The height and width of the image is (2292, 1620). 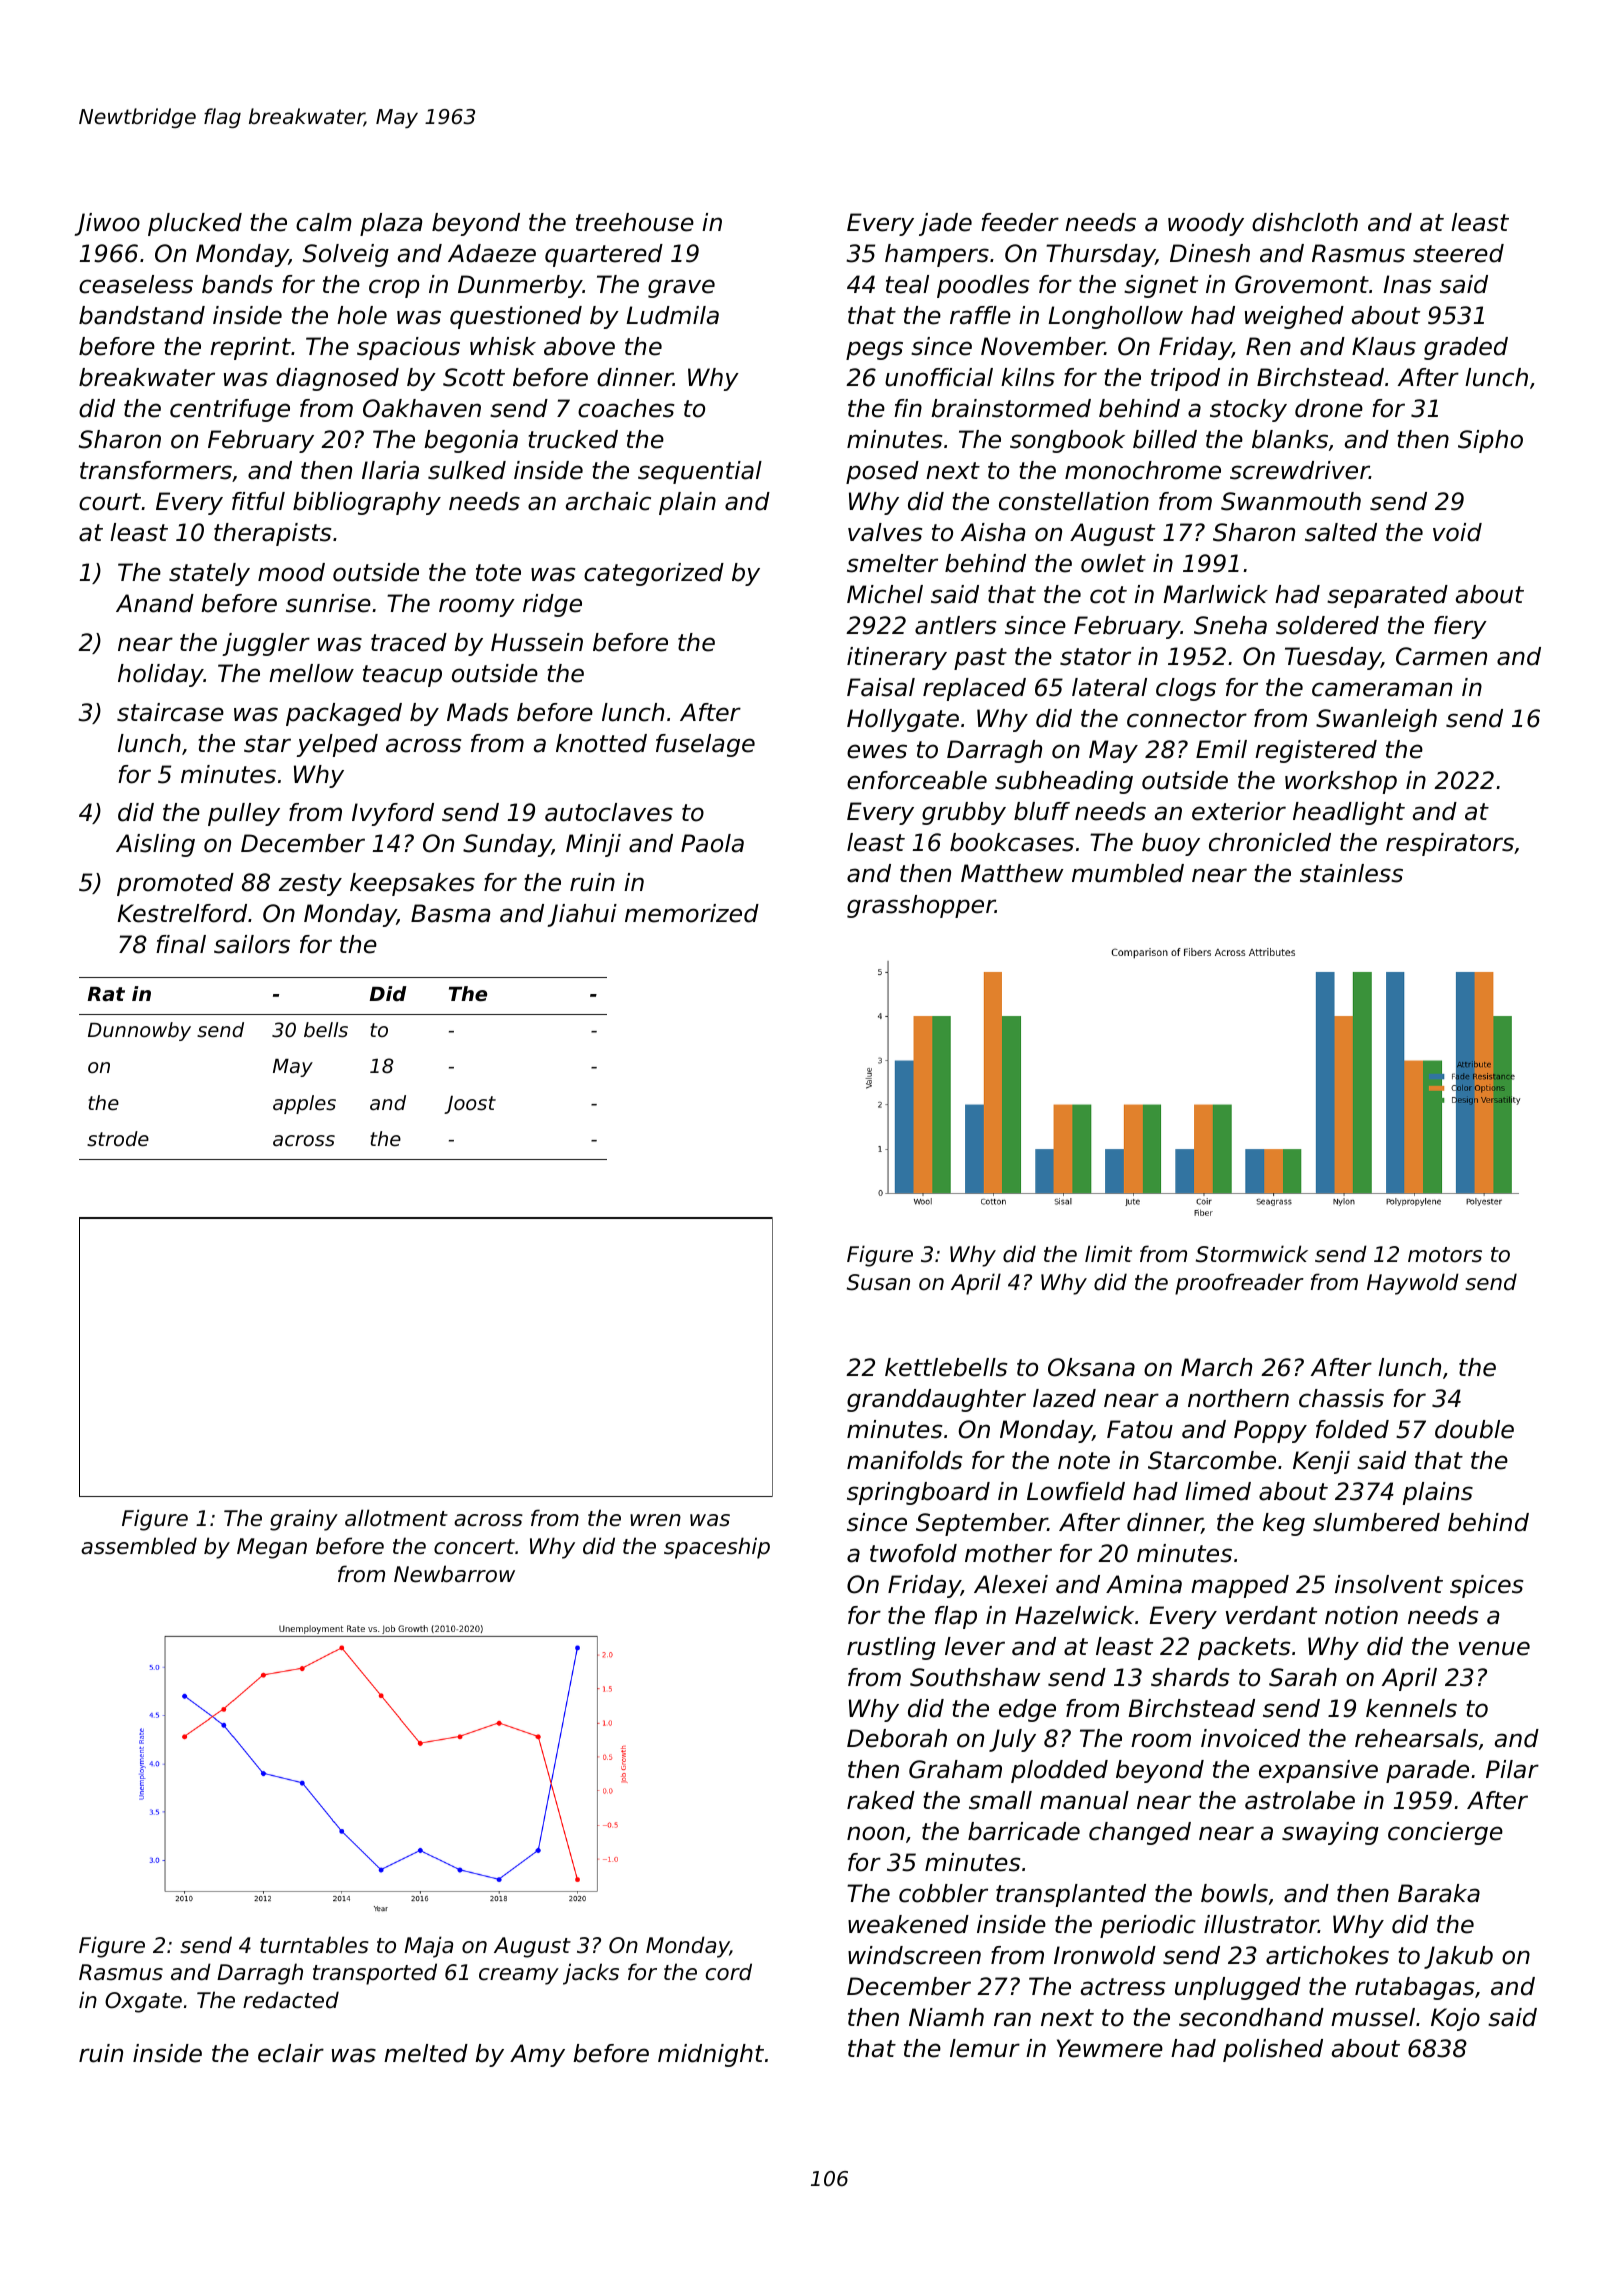 What do you see at coordinates (118, 1139) in the image?
I see `strode` at bounding box center [118, 1139].
